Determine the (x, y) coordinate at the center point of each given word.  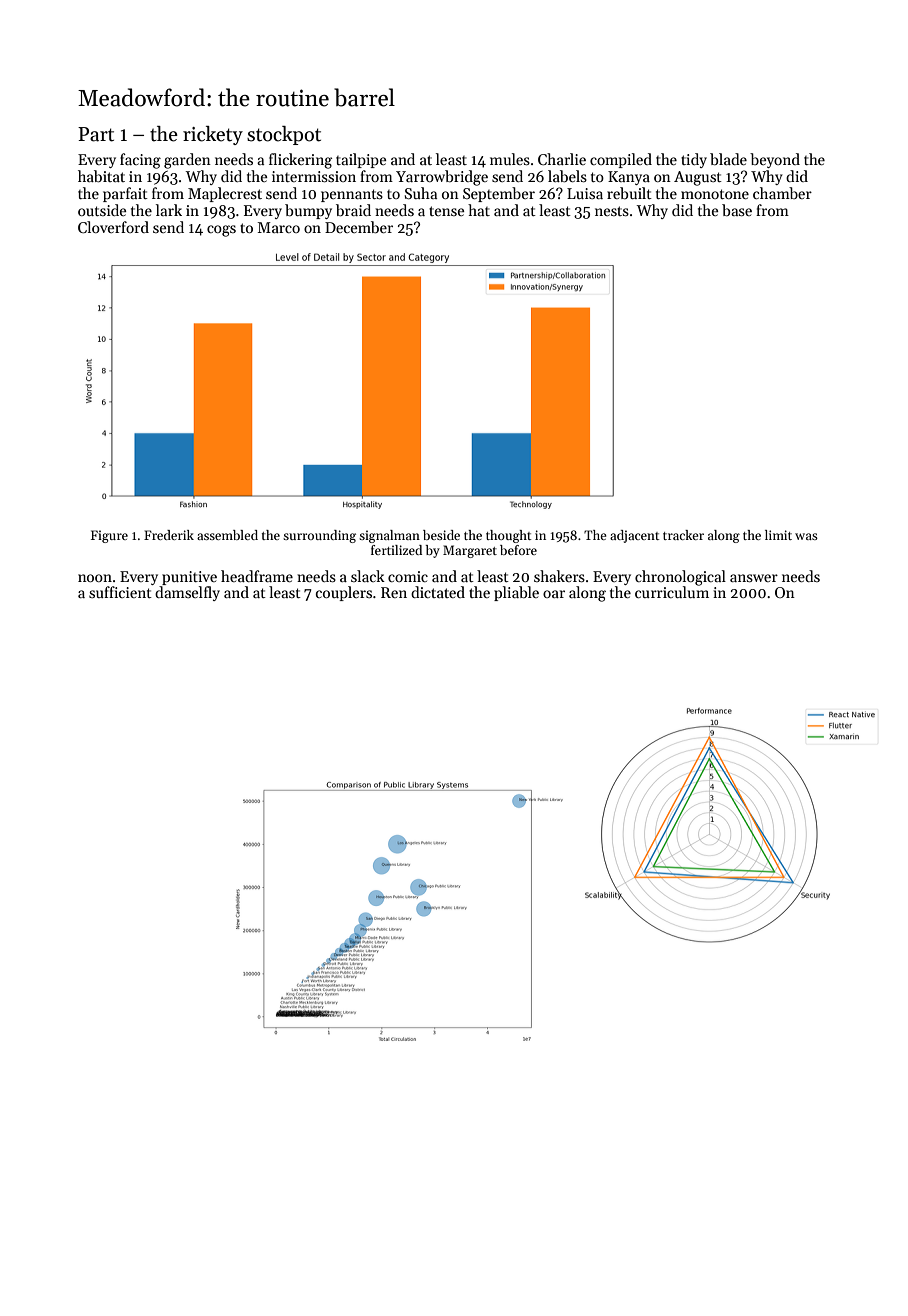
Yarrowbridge (442, 178)
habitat (101, 176)
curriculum (672, 592)
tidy (694, 160)
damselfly (187, 593)
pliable (516, 593)
